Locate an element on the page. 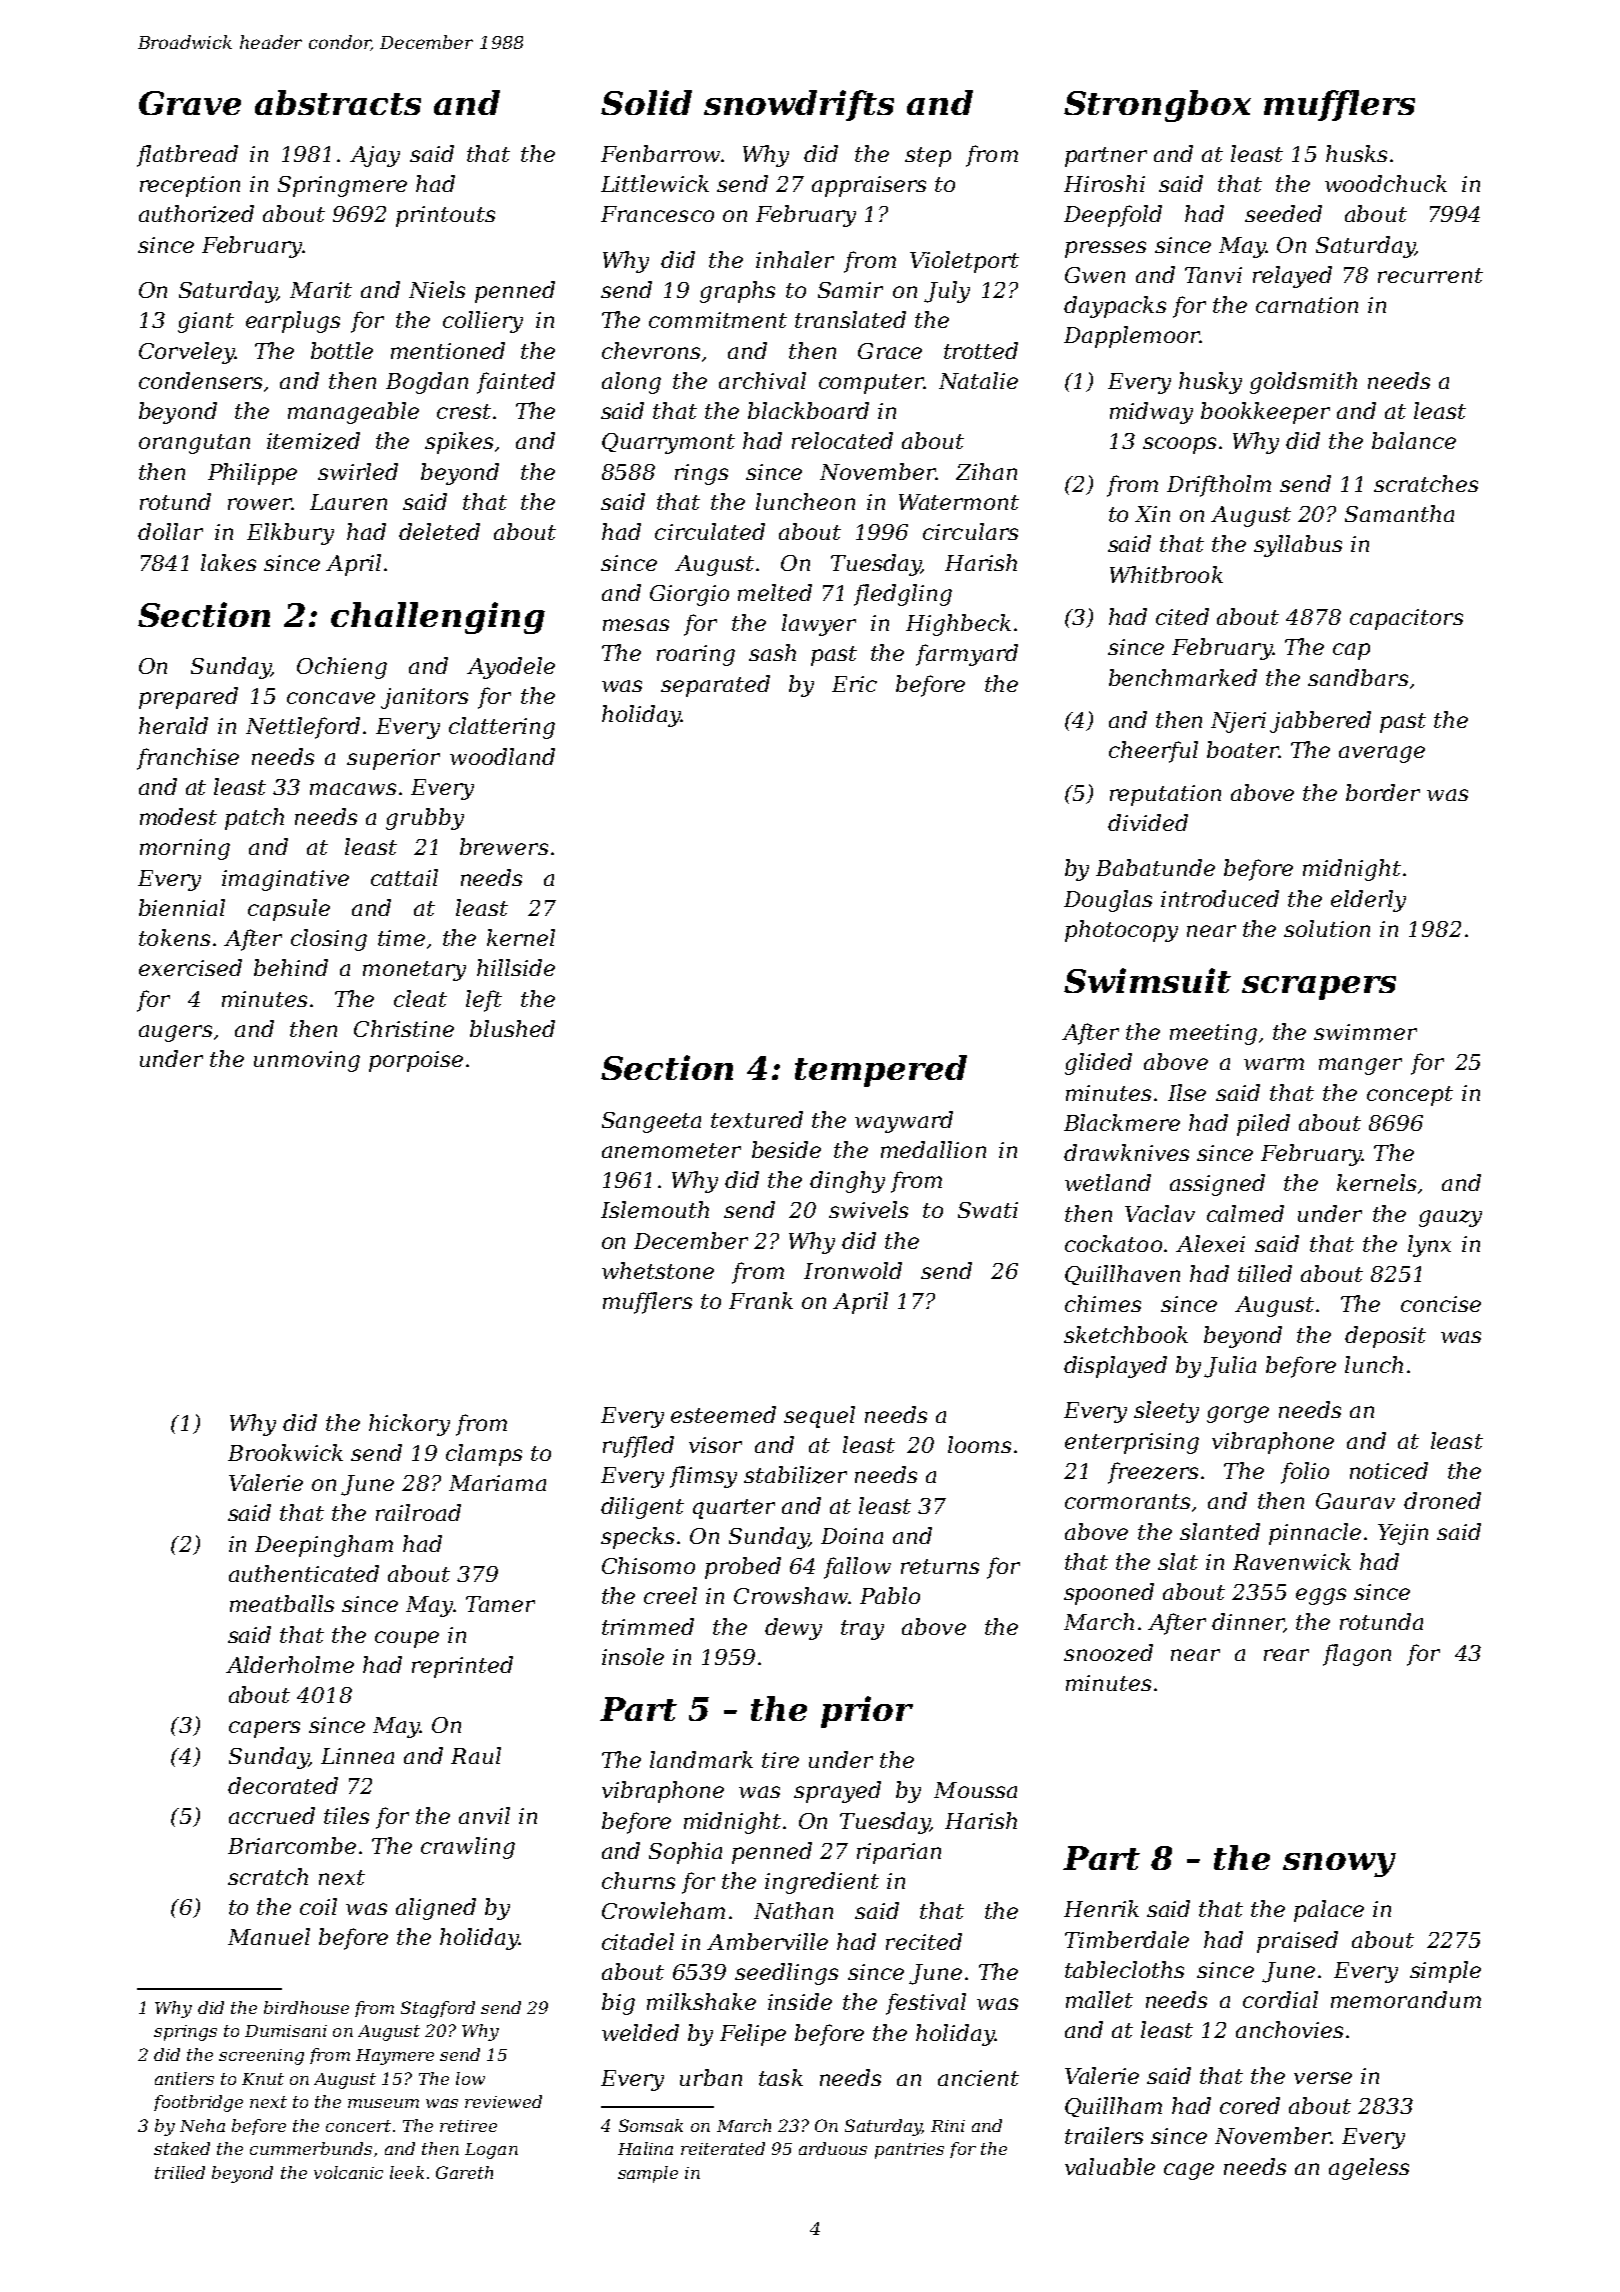 Image resolution: width=1620 pixels, height=2292 pixels. Whitbrook is located at coordinates (1166, 574).
